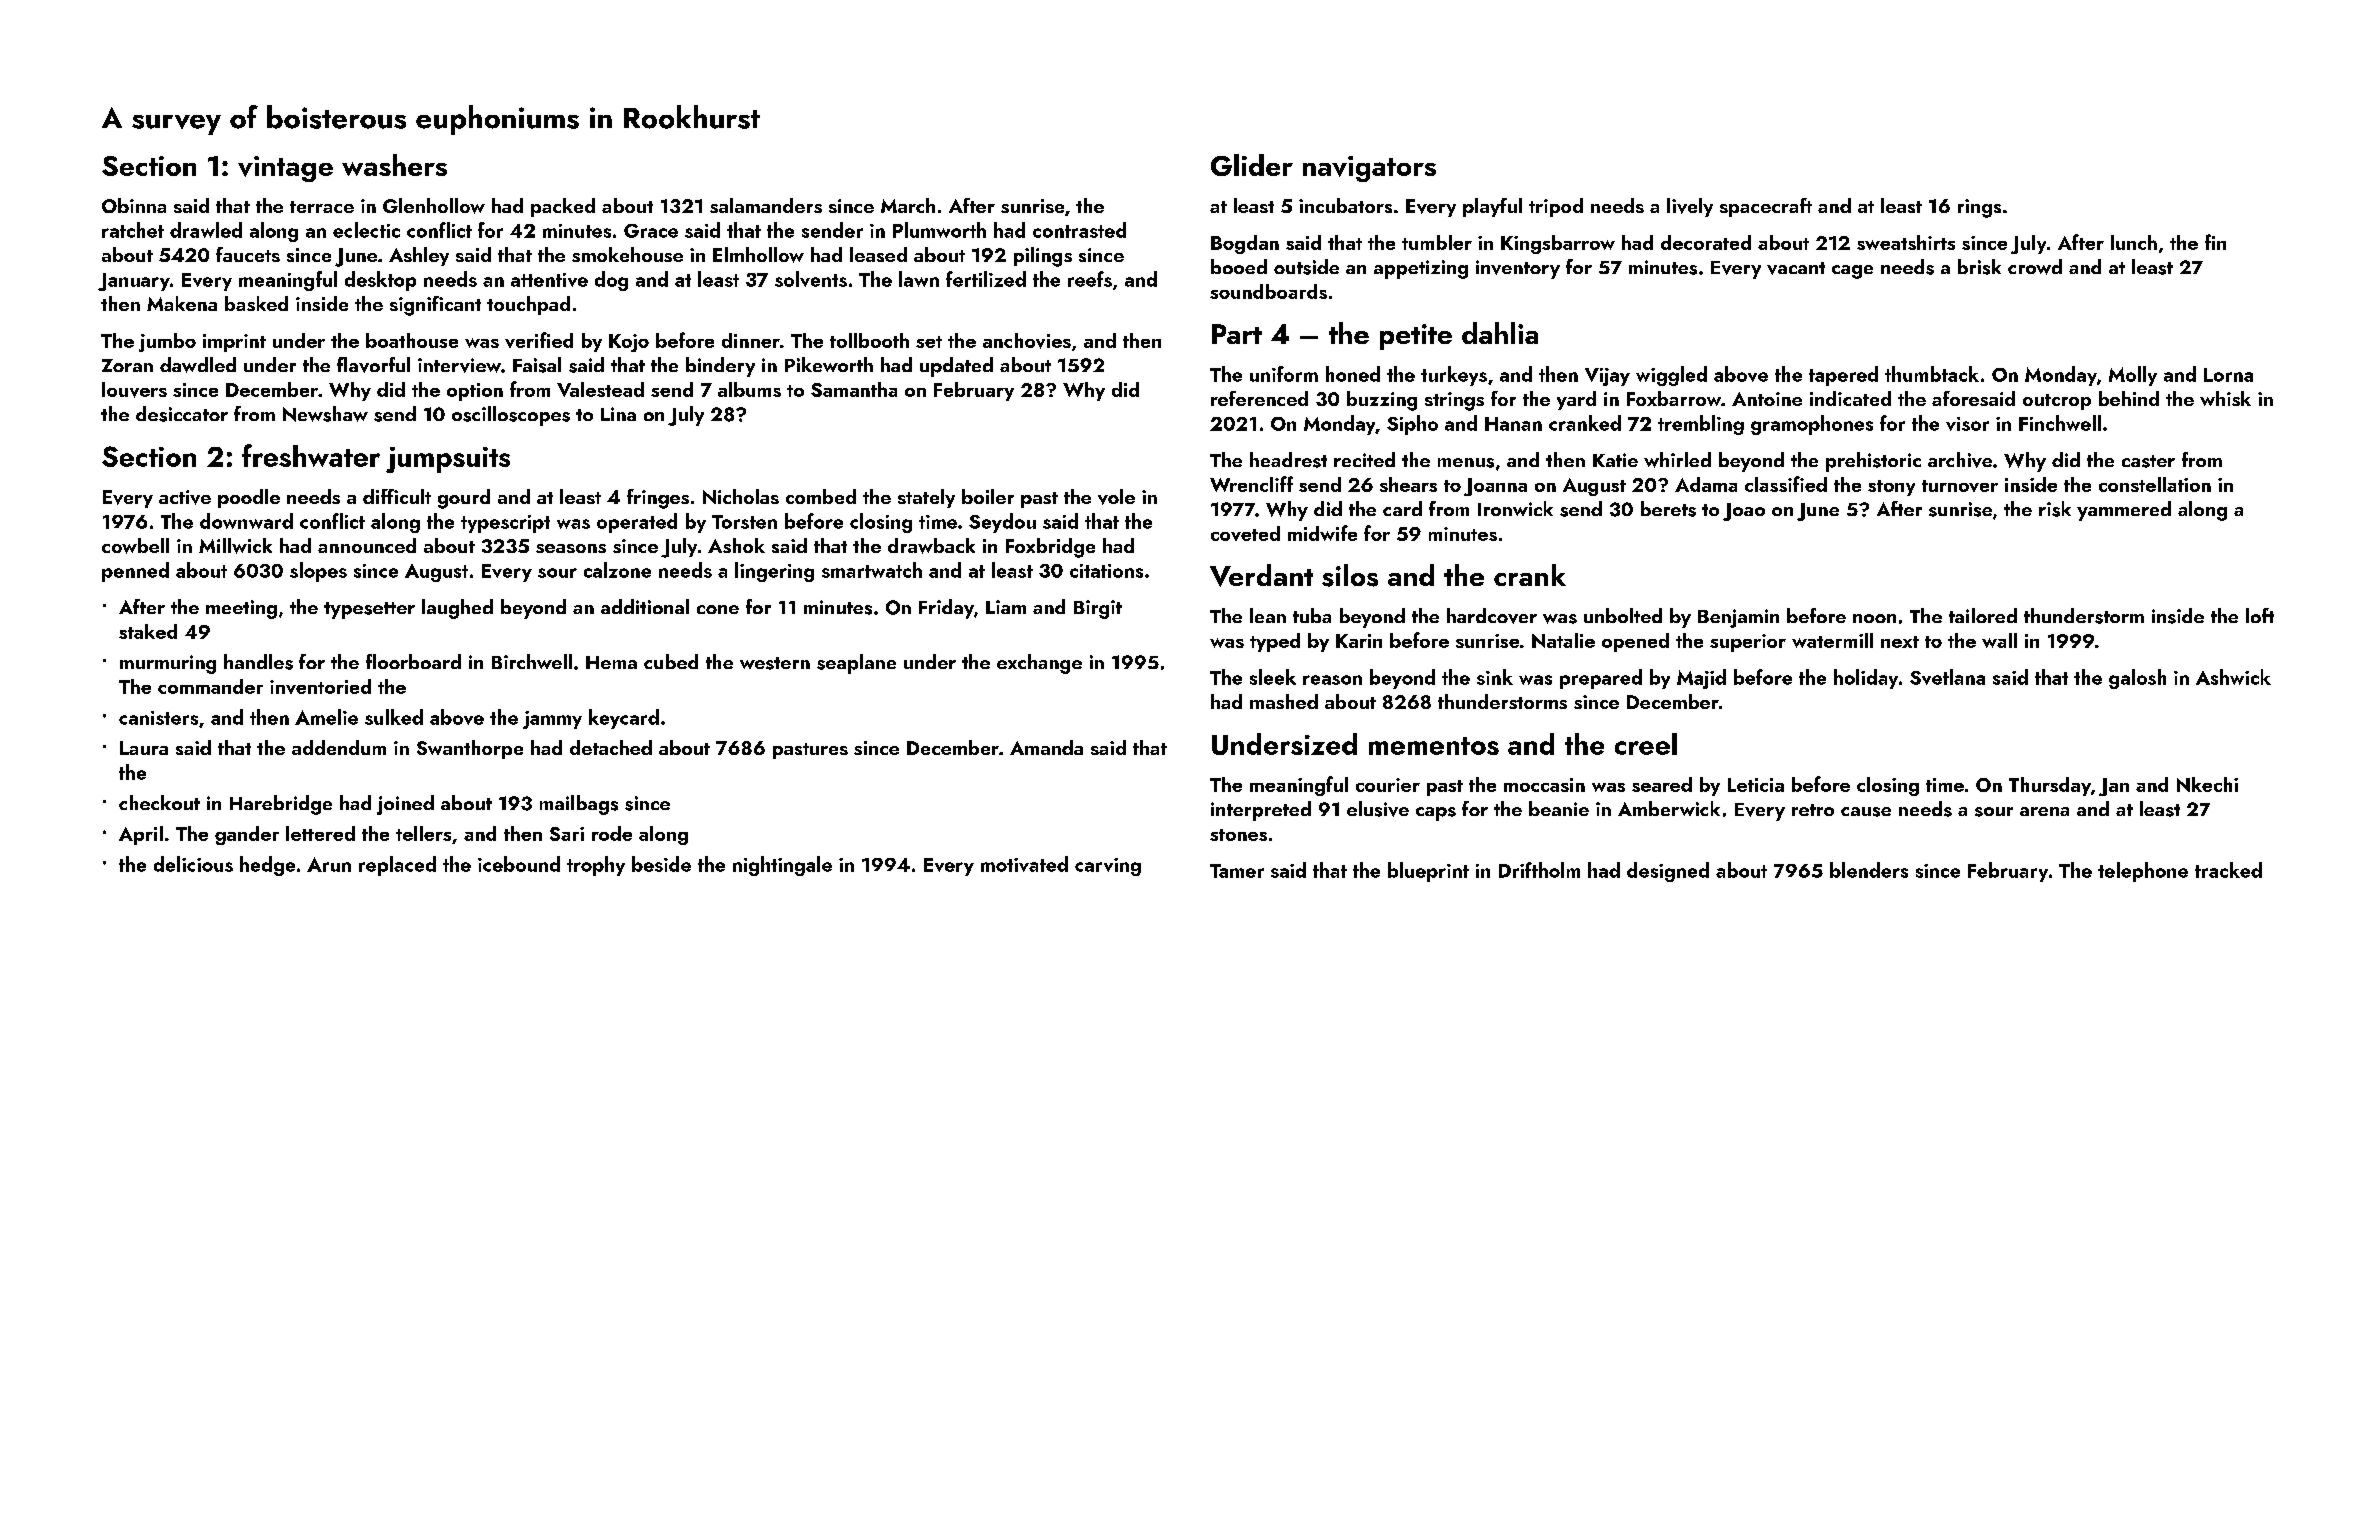 The height and width of the page is (1540, 2380). Describe the element at coordinates (285, 169) in the page. I see `vintage` at that location.
